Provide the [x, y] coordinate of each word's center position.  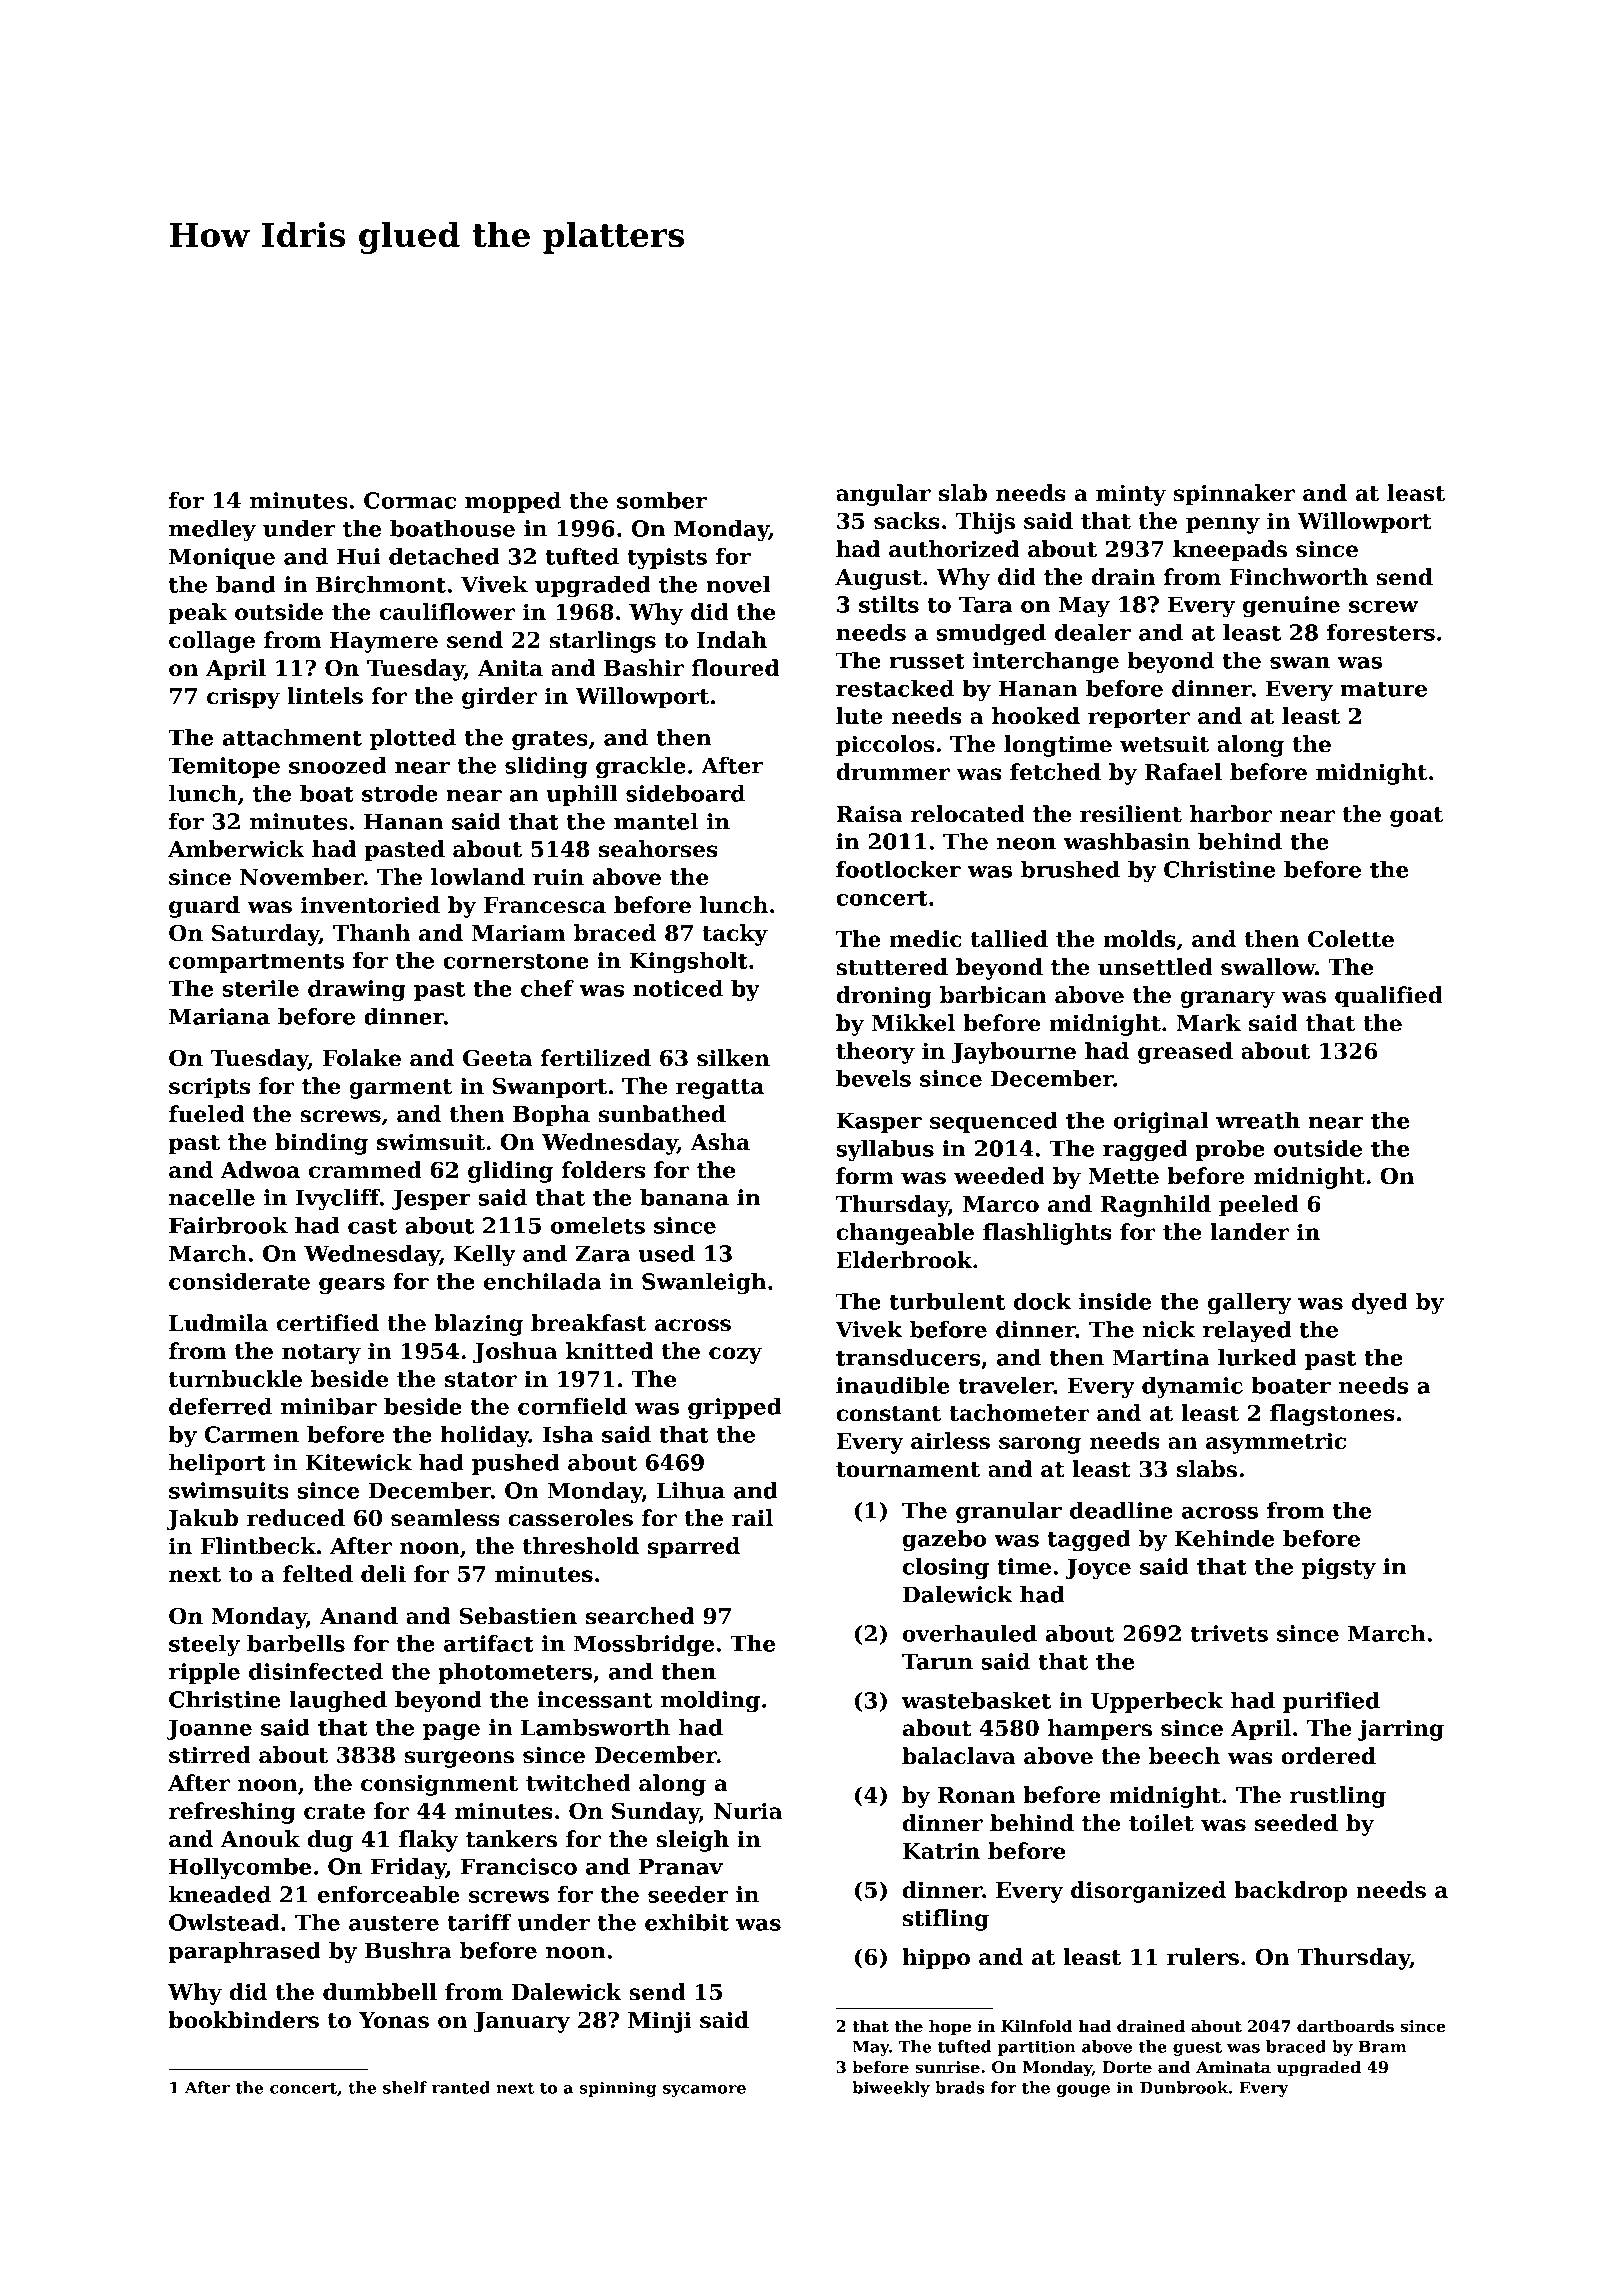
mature [1383, 689]
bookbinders [244, 2020]
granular [1009, 1513]
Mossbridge [644, 1646]
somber [662, 500]
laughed [338, 1702]
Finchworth [1299, 577]
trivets [1229, 1633]
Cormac [410, 500]
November [302, 877]
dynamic [1192, 1388]
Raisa [869, 814]
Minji [659, 2022]
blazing [479, 1325]
